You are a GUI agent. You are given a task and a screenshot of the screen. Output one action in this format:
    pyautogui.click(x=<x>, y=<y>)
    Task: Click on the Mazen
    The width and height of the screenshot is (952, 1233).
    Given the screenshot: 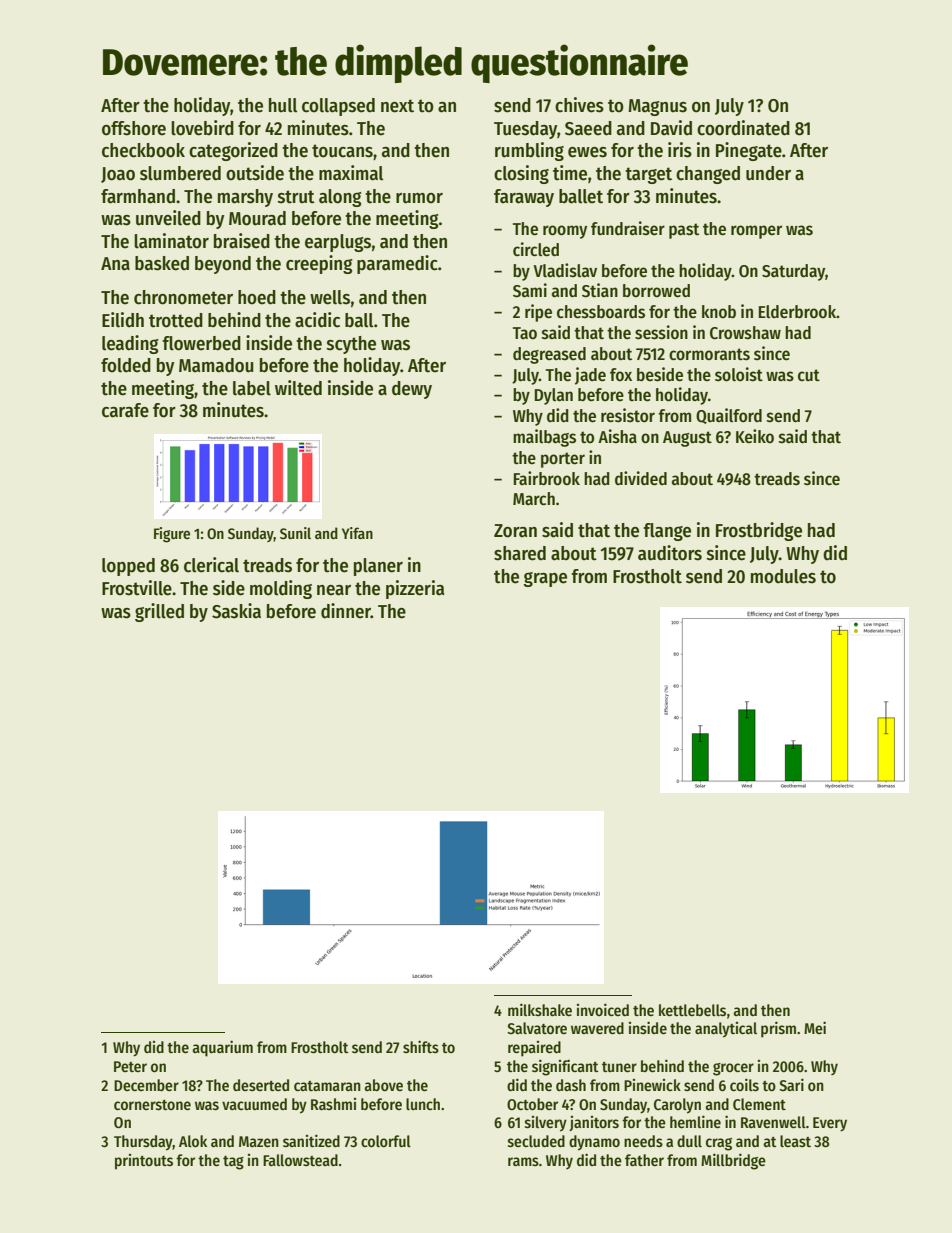 What is the action you would take?
    pyautogui.click(x=259, y=1142)
